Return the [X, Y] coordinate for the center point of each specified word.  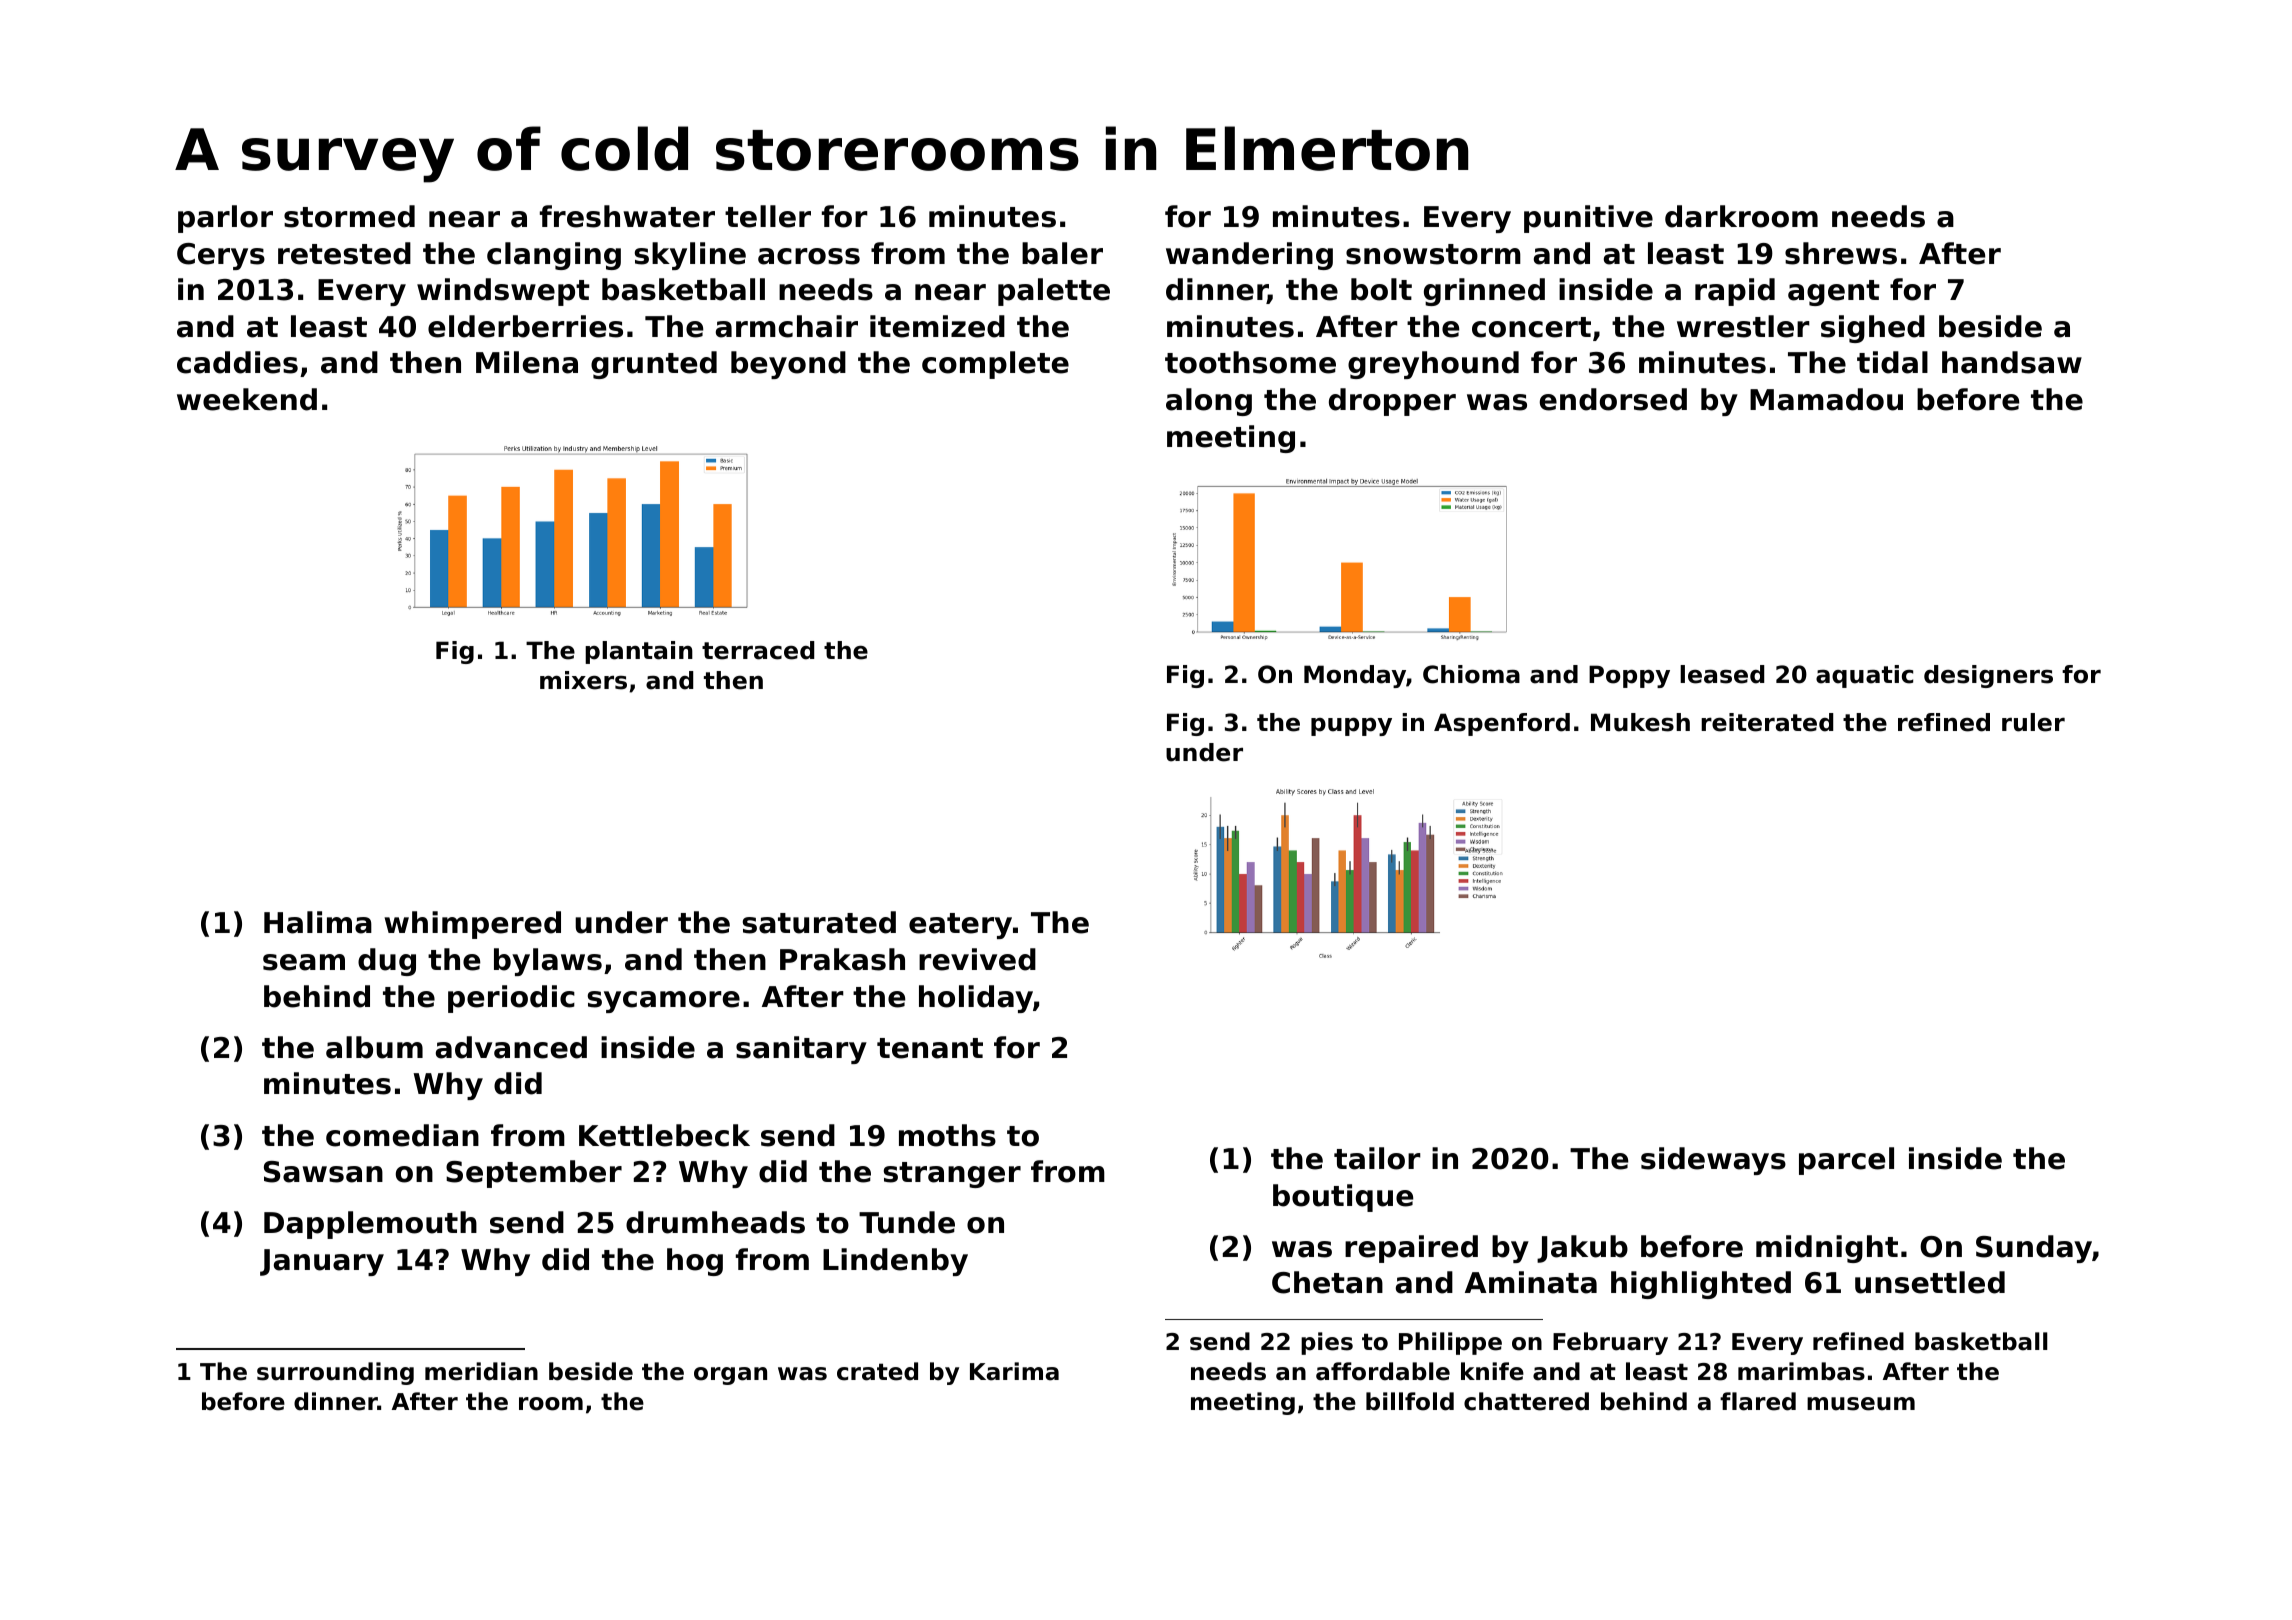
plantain [639, 652]
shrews [1841, 253]
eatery [960, 926]
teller [768, 216]
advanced [511, 1047]
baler [1062, 253]
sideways [1713, 1161]
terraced [758, 650]
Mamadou [1826, 399]
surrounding [335, 1373]
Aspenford [1502, 724]
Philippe [1450, 1343]
